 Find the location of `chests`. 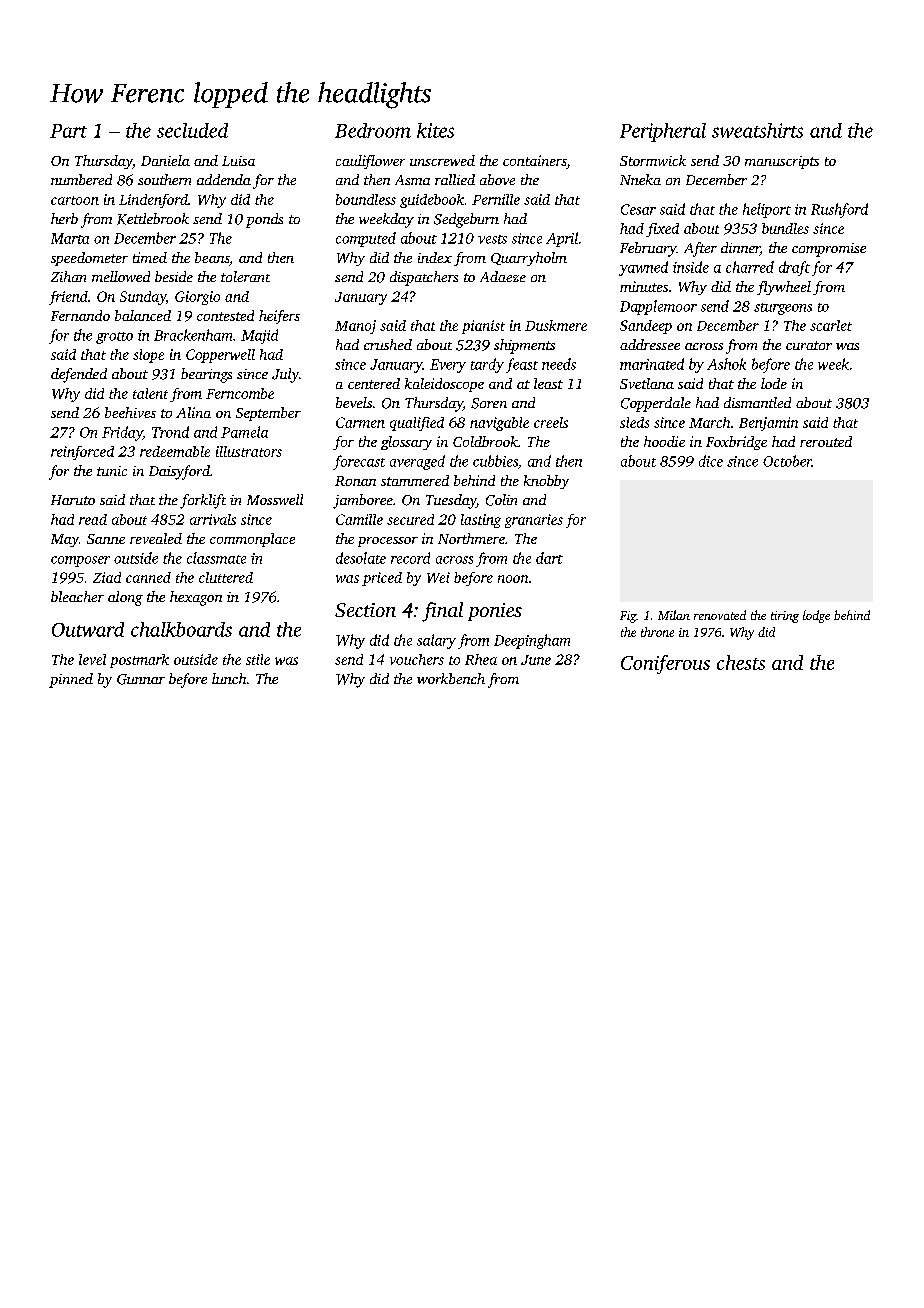

chests is located at coordinates (741, 662).
